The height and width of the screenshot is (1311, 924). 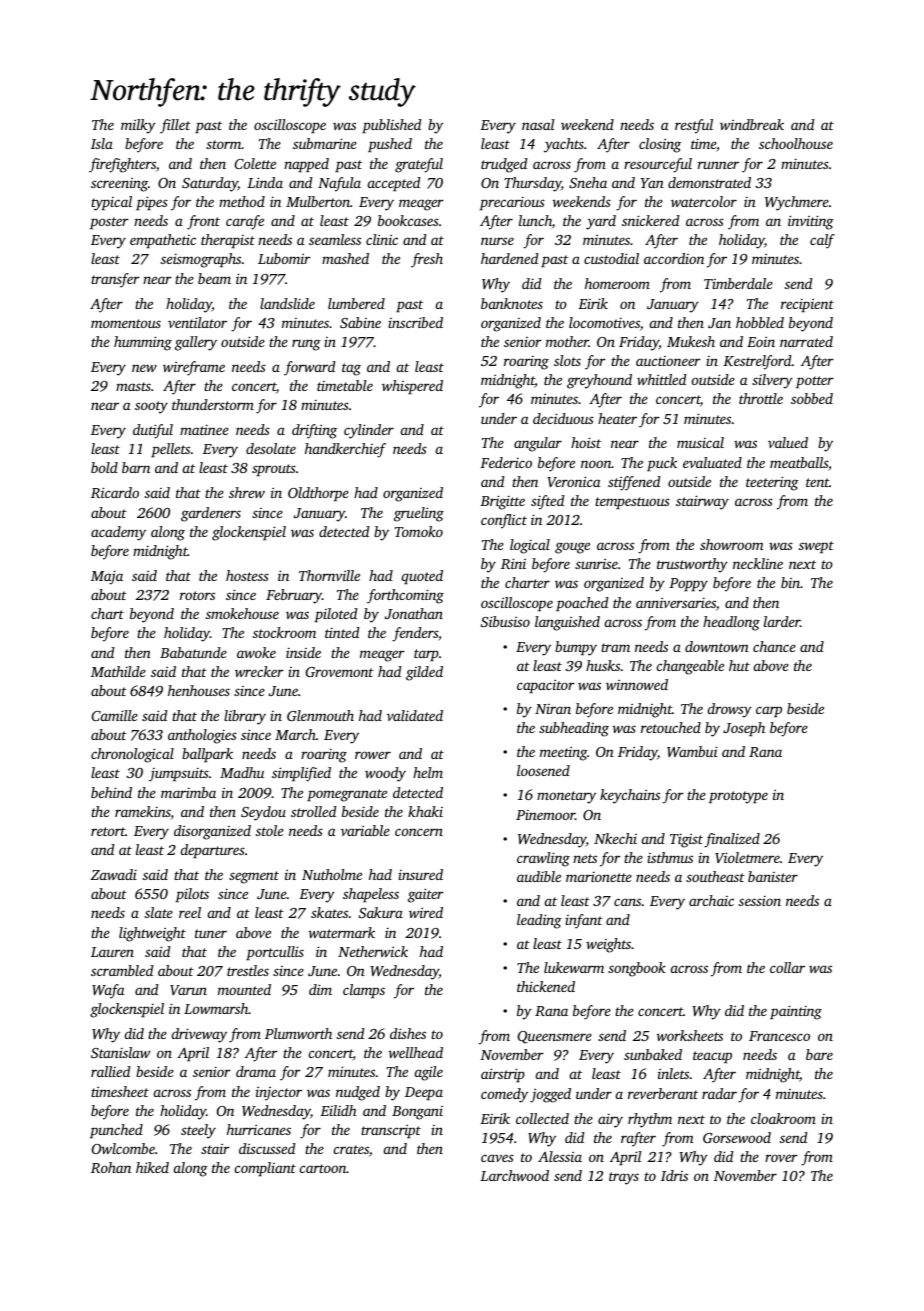 I want to click on tempestuous, so click(x=632, y=503).
